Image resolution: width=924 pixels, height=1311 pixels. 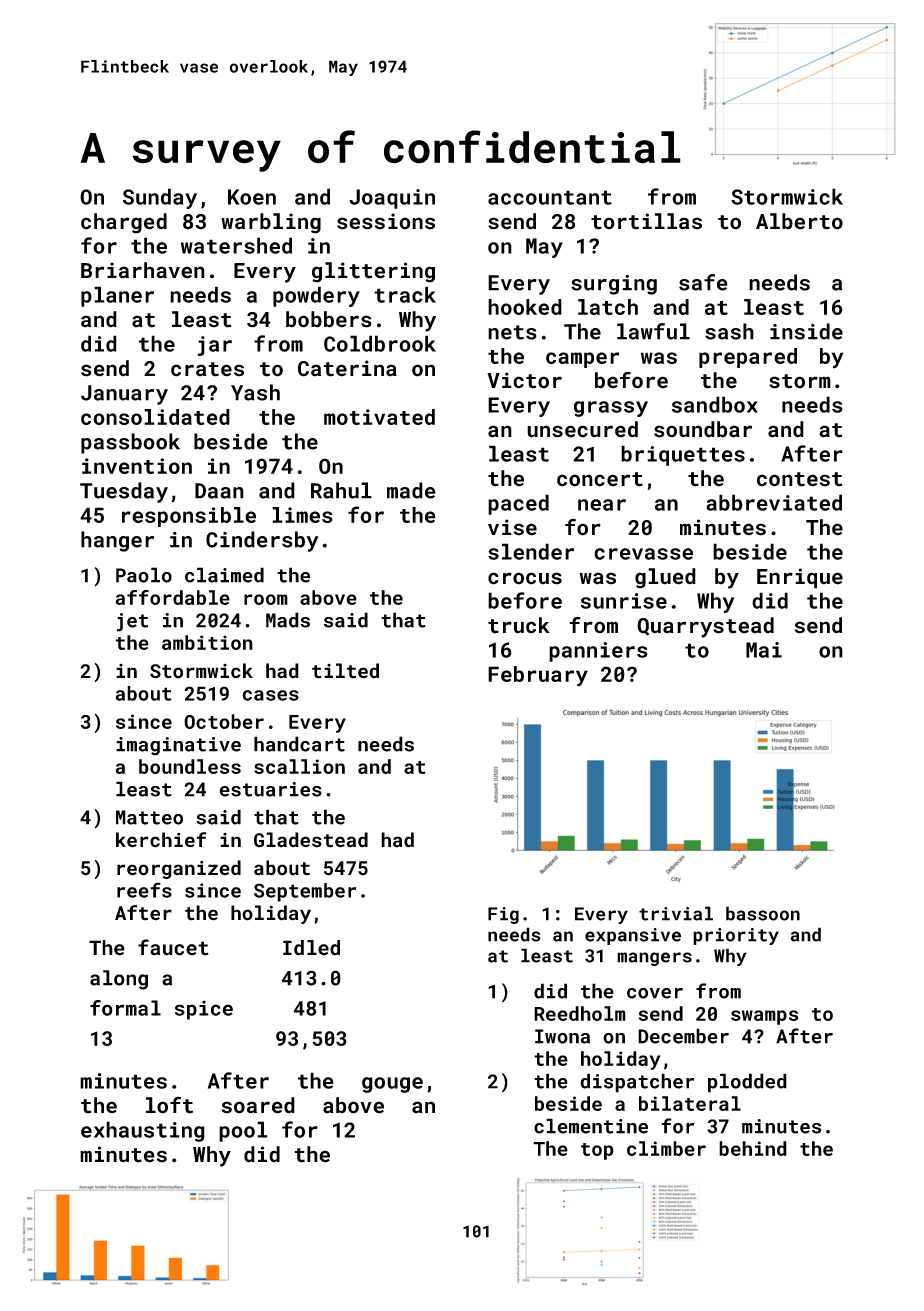 I want to click on behind, so click(x=753, y=1148).
